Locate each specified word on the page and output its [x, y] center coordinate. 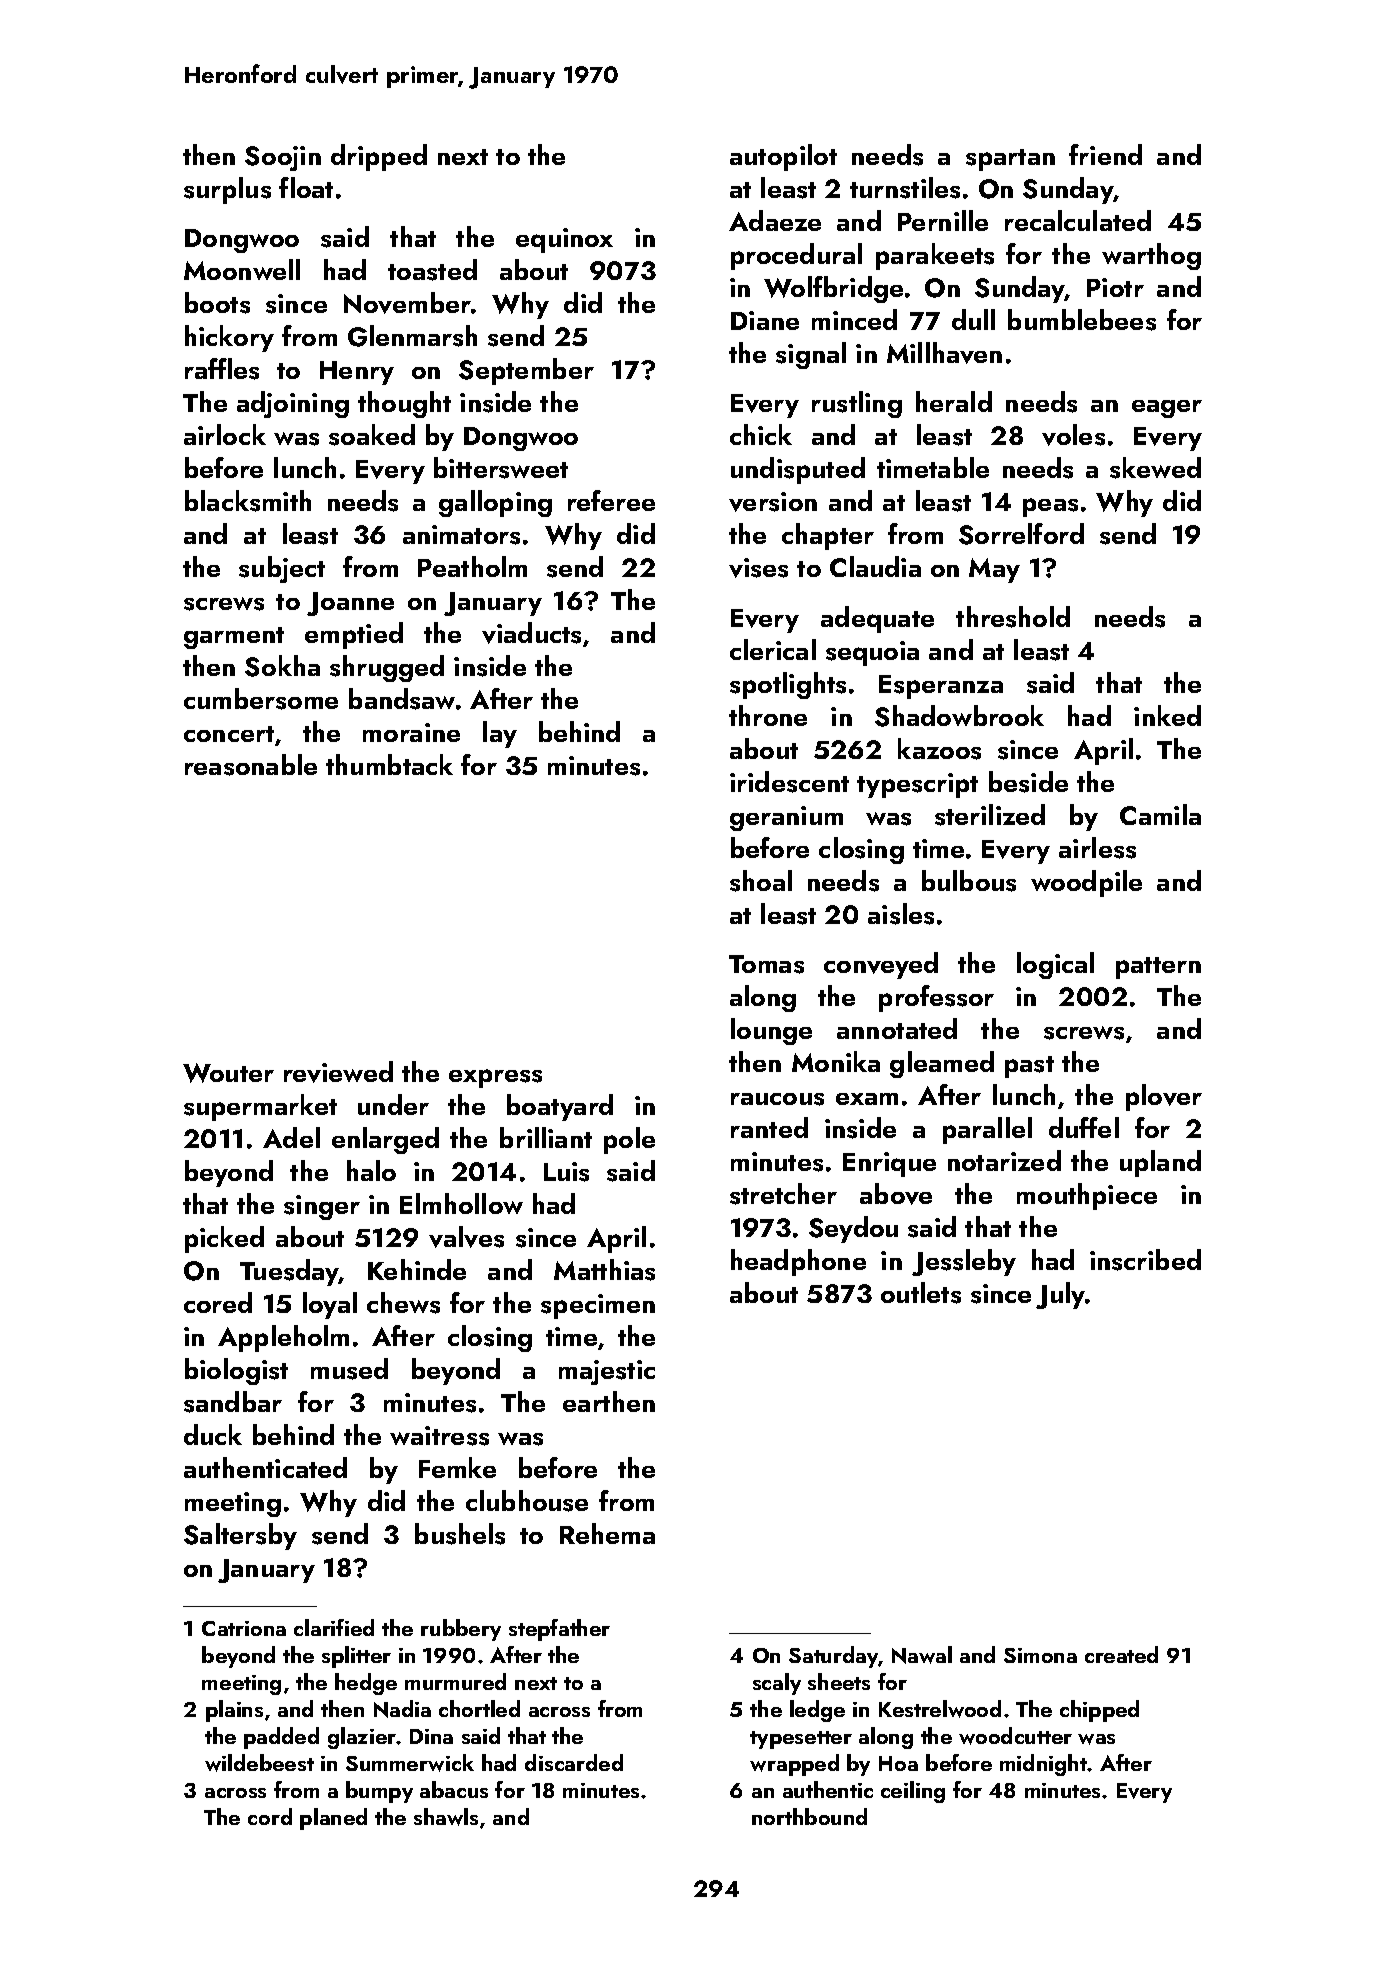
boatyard [560, 1107]
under [393, 1104]
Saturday [833, 1657]
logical [1055, 965]
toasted [432, 270]
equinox [564, 240]
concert [229, 734]
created [1121, 1654]
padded [281, 1738]
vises [758, 568]
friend [1105, 154]
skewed [1155, 468]
